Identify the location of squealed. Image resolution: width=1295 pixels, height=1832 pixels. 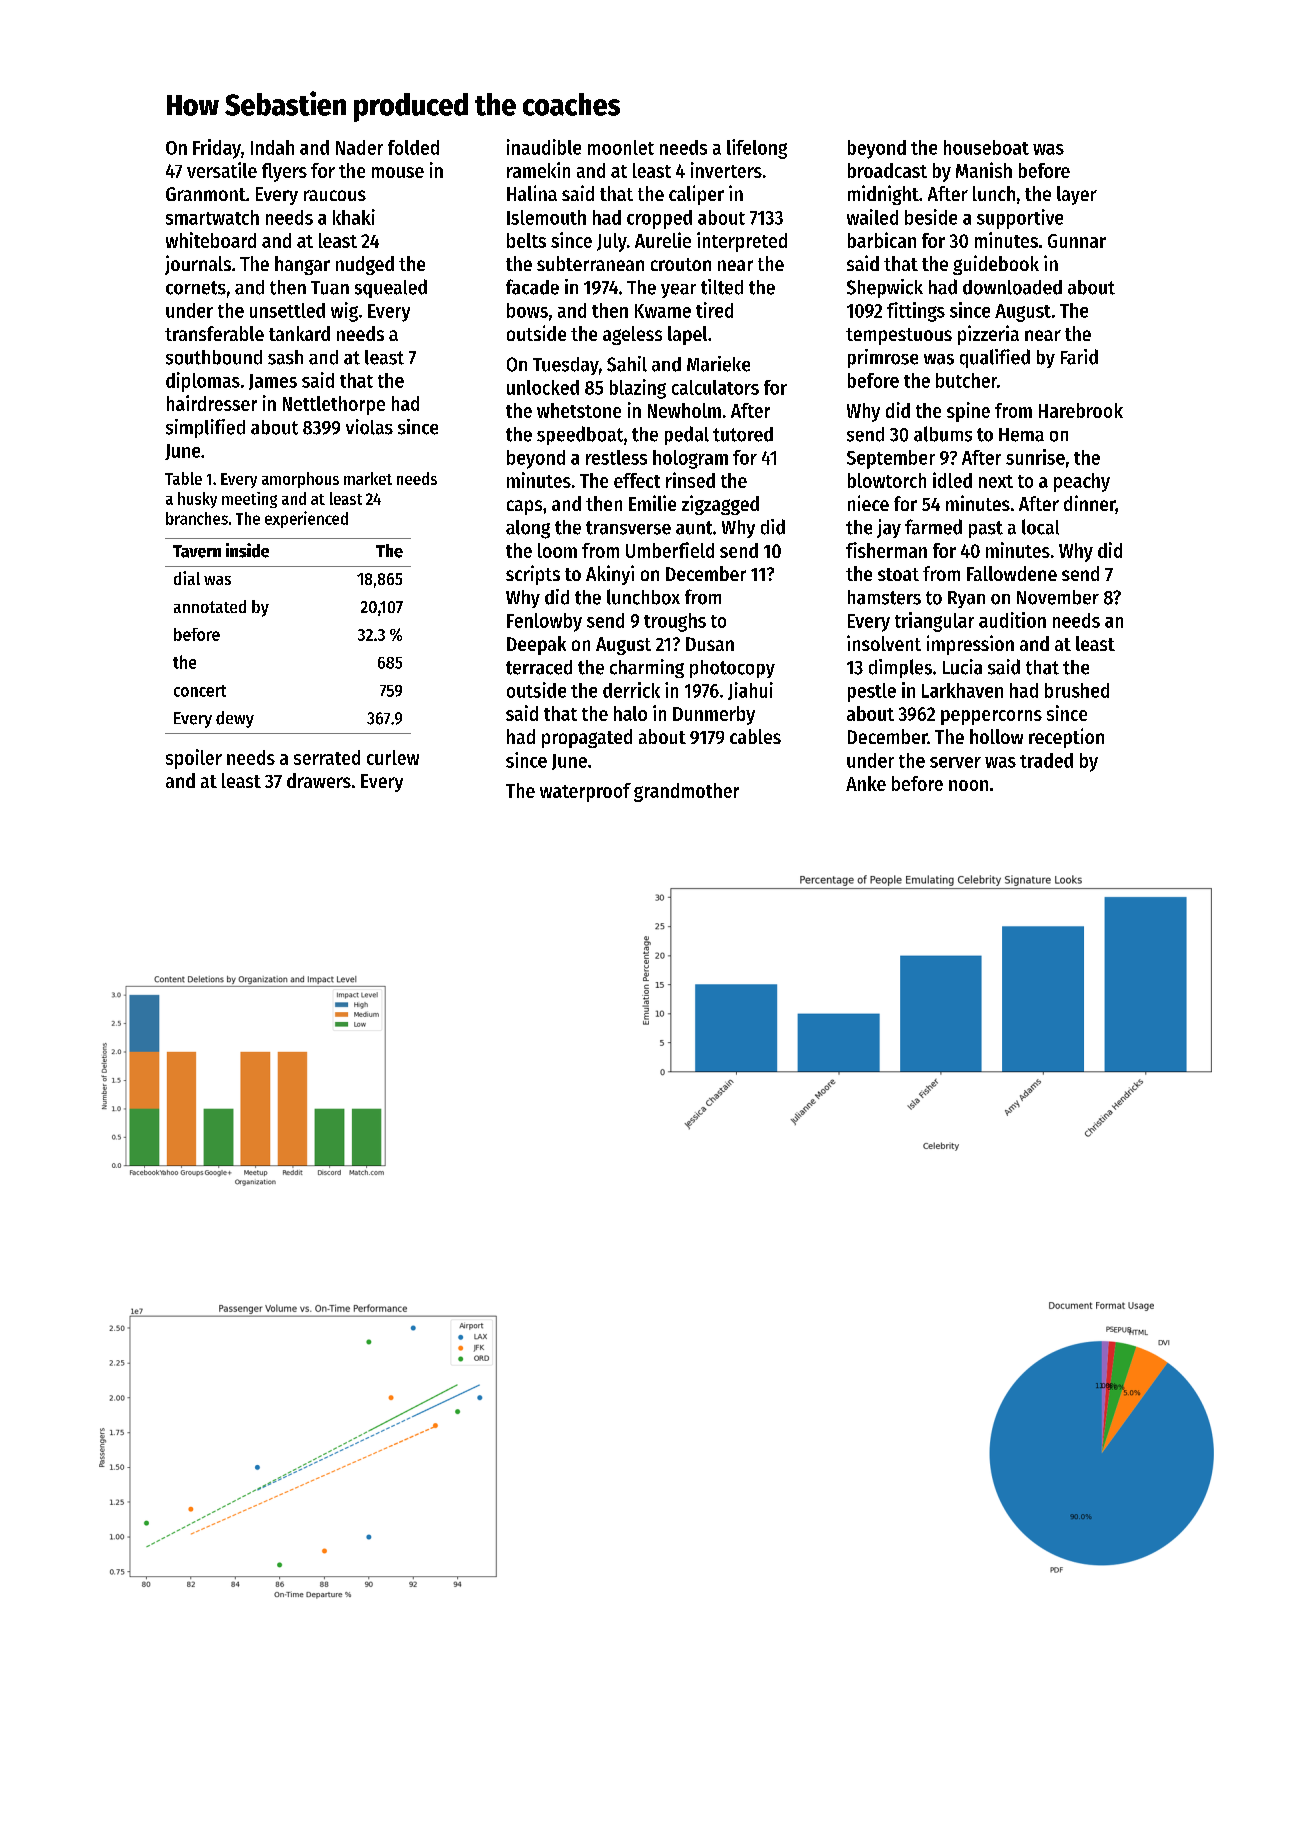
(391, 288).
